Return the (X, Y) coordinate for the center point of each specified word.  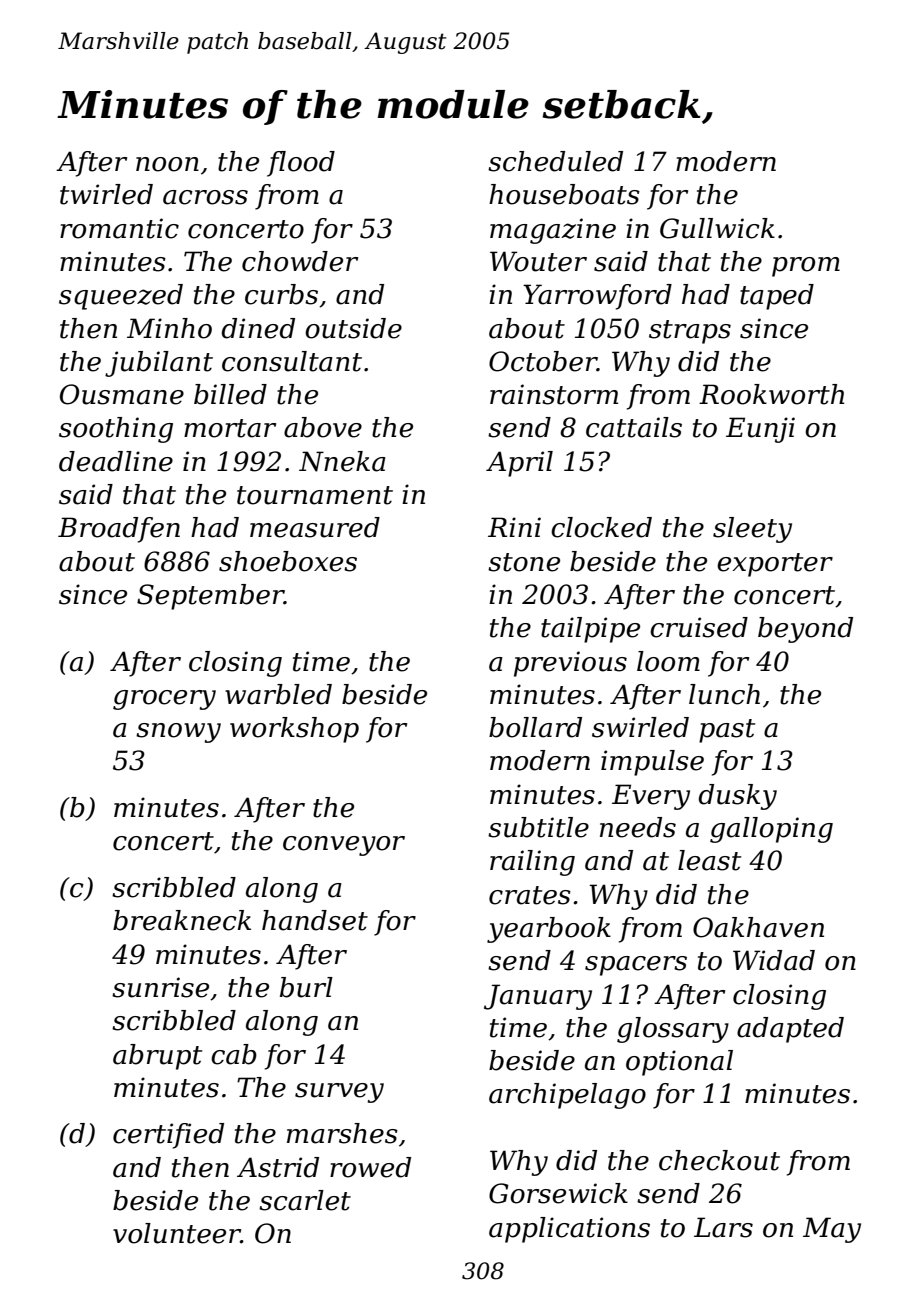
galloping (771, 830)
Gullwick (717, 228)
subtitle (538, 827)
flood (301, 164)
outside (353, 328)
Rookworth (771, 394)
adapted (790, 1030)
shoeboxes (288, 561)
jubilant (159, 364)
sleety (752, 530)
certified (168, 1136)
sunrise (160, 987)
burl (306, 987)
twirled (106, 194)
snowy (178, 733)
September (210, 597)
